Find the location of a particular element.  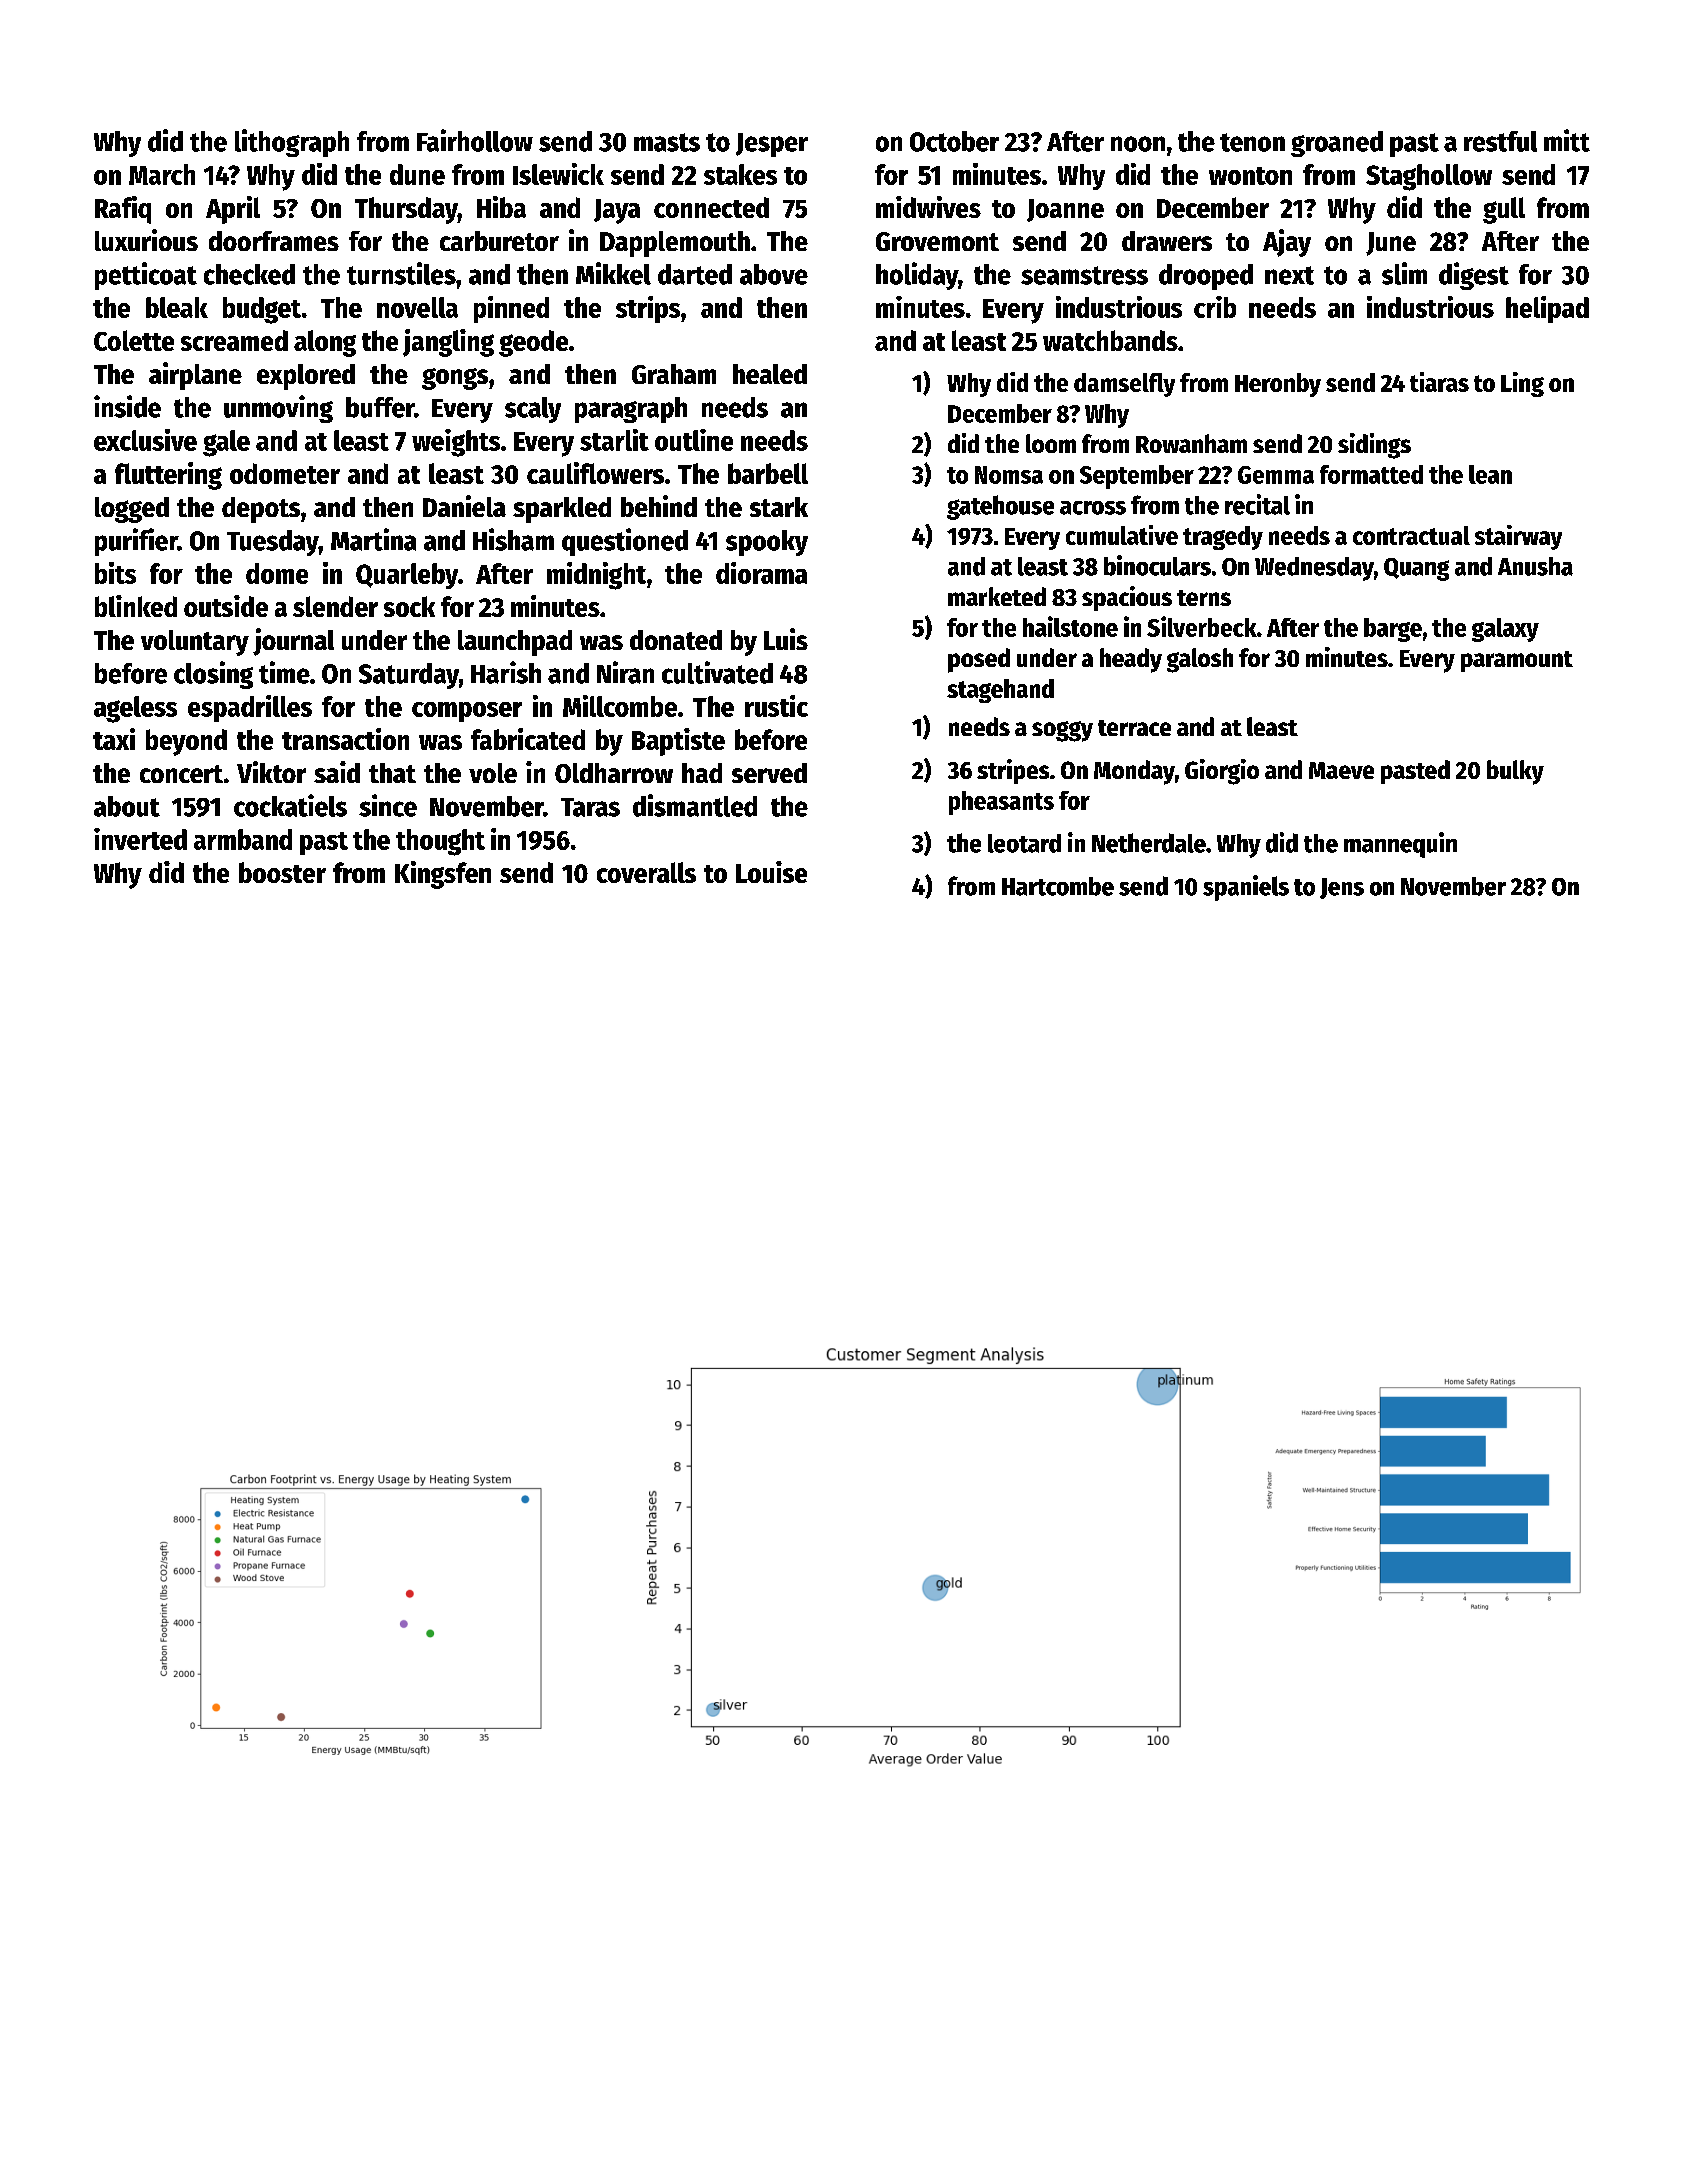

paramount is located at coordinates (1517, 661).
